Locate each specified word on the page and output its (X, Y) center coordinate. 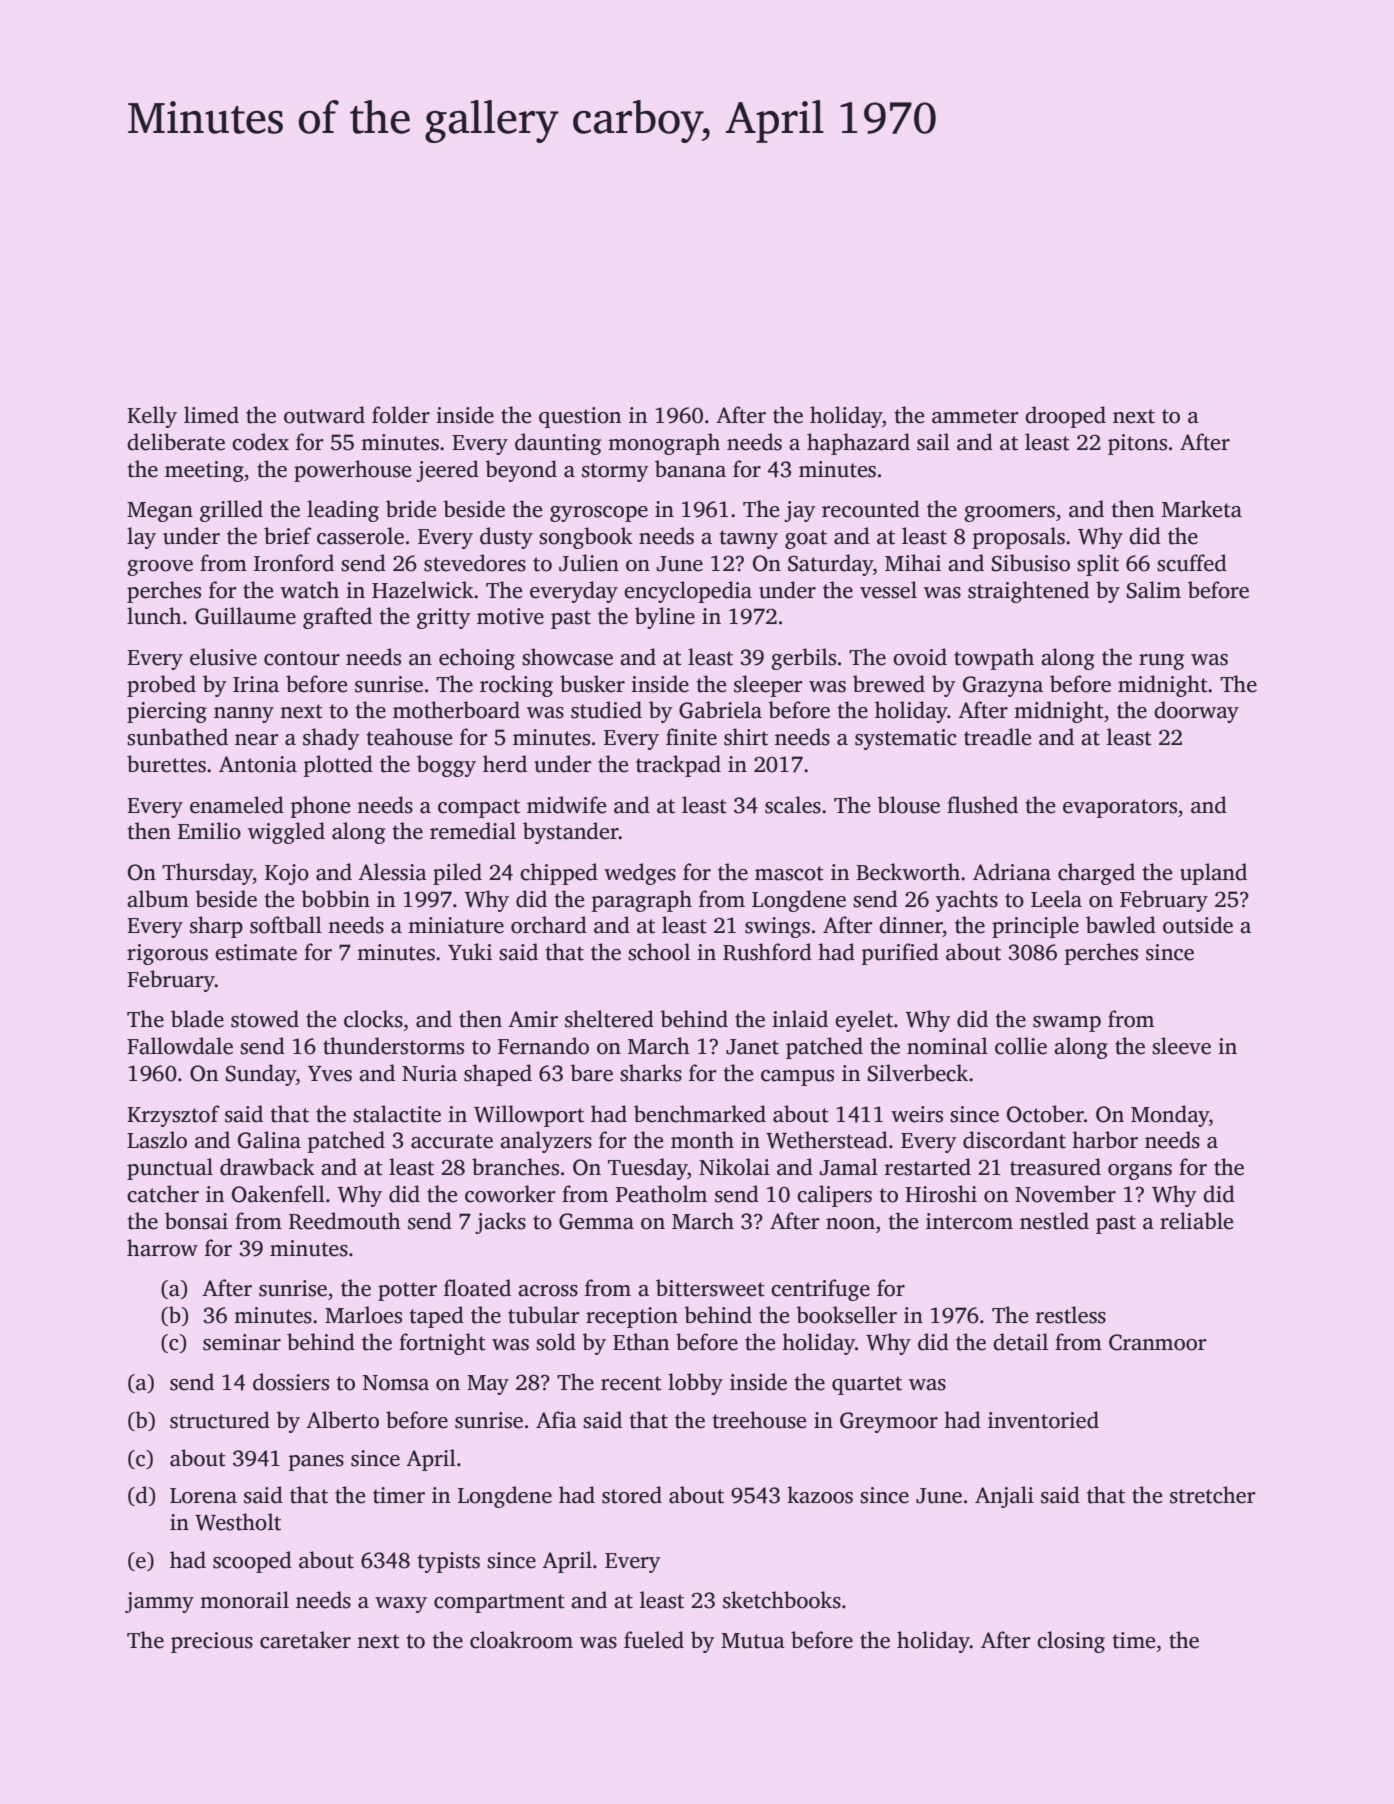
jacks (500, 1223)
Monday (1170, 1116)
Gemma (596, 1221)
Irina (256, 684)
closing (1071, 1642)
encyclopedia (688, 592)
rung (1161, 662)
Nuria (429, 1073)
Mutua (753, 1641)
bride (411, 509)
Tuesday (648, 1169)
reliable (1196, 1221)
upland (1213, 874)
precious (212, 1642)
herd (505, 764)
